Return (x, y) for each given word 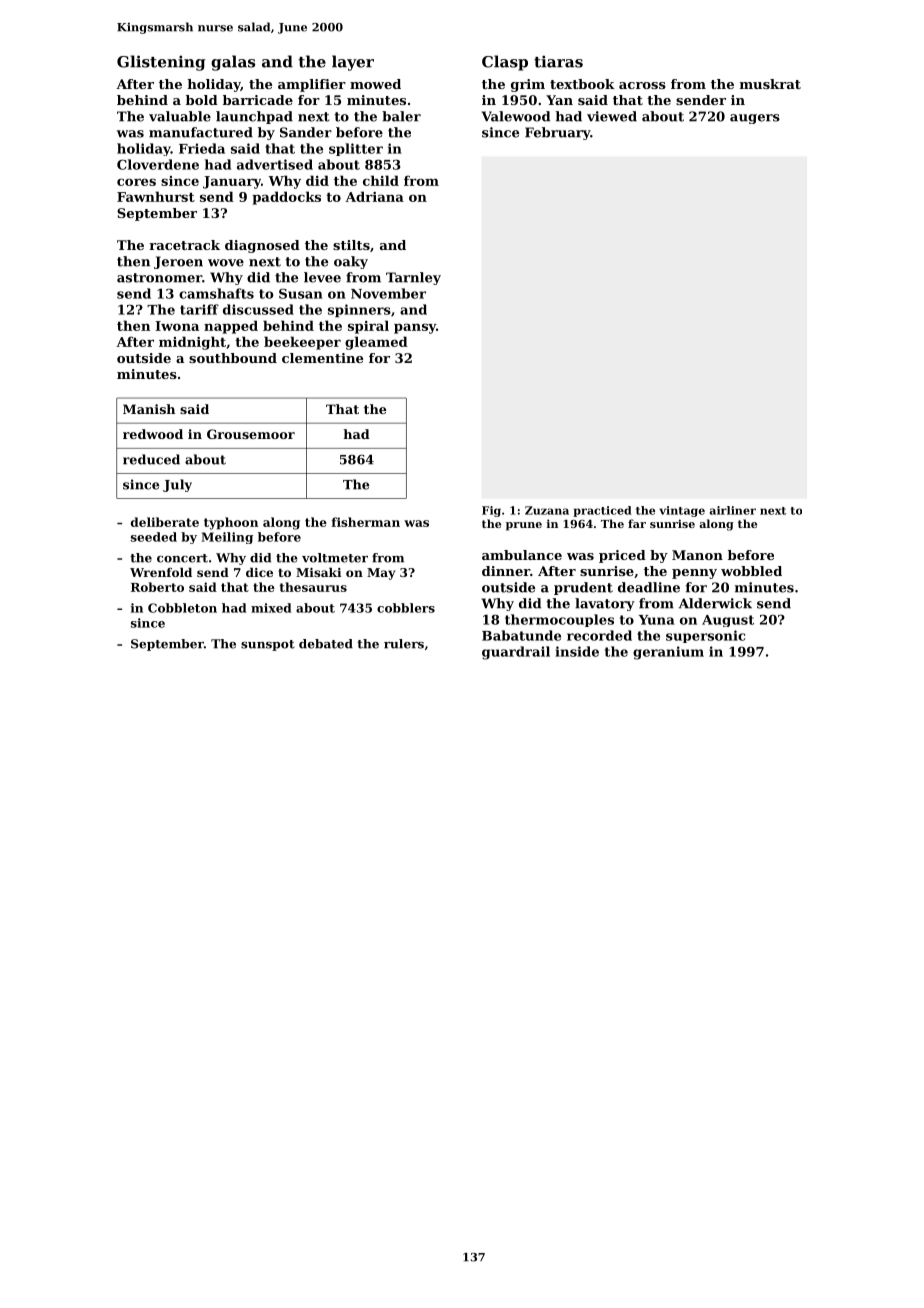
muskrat (770, 84)
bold (202, 100)
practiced (602, 511)
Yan (559, 100)
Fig (491, 511)
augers (755, 119)
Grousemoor (251, 434)
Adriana (374, 196)
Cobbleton (182, 608)
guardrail (516, 653)
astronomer (159, 278)
